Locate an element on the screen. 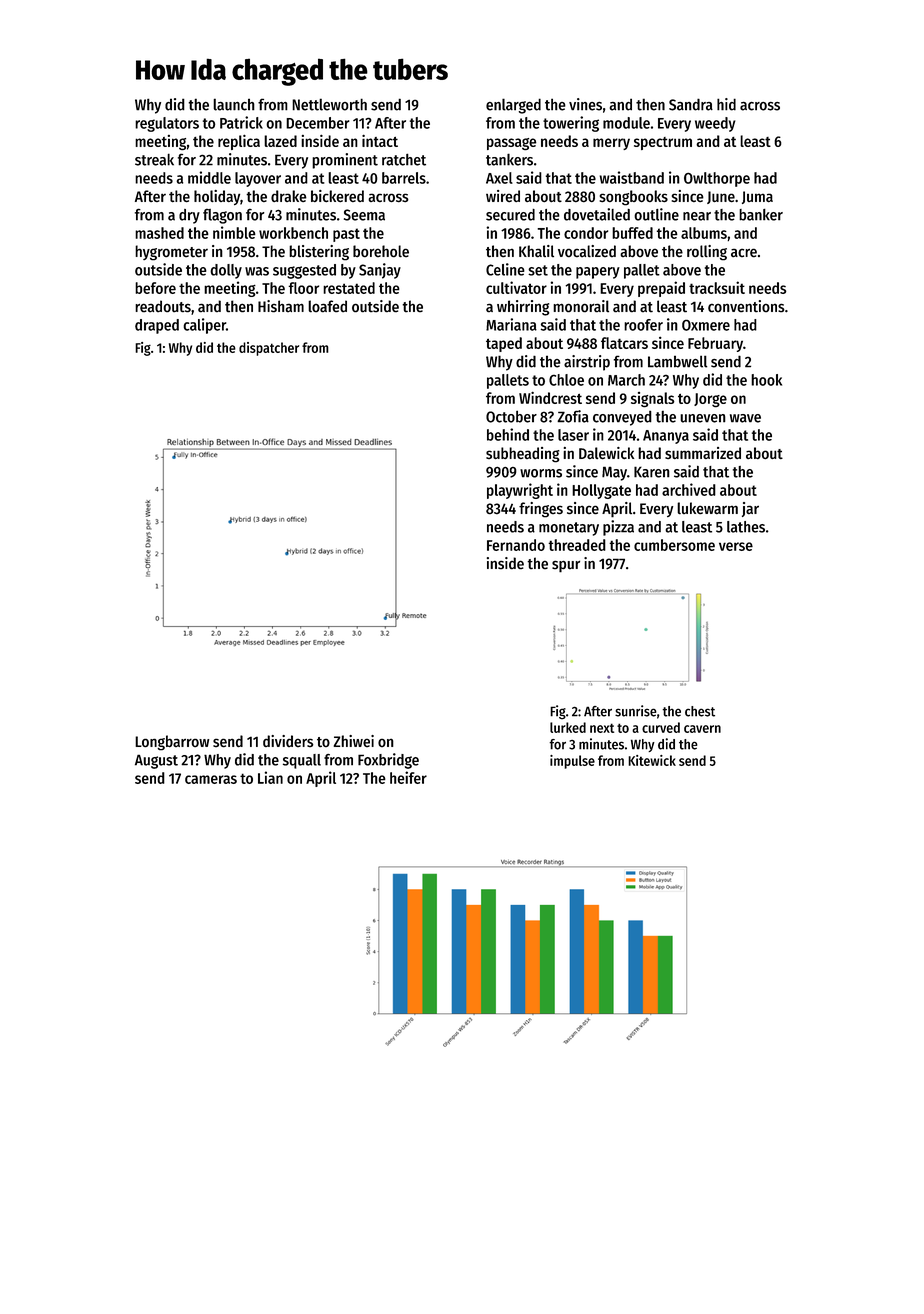 This screenshot has width=924, height=1314. intact is located at coordinates (380, 141).
